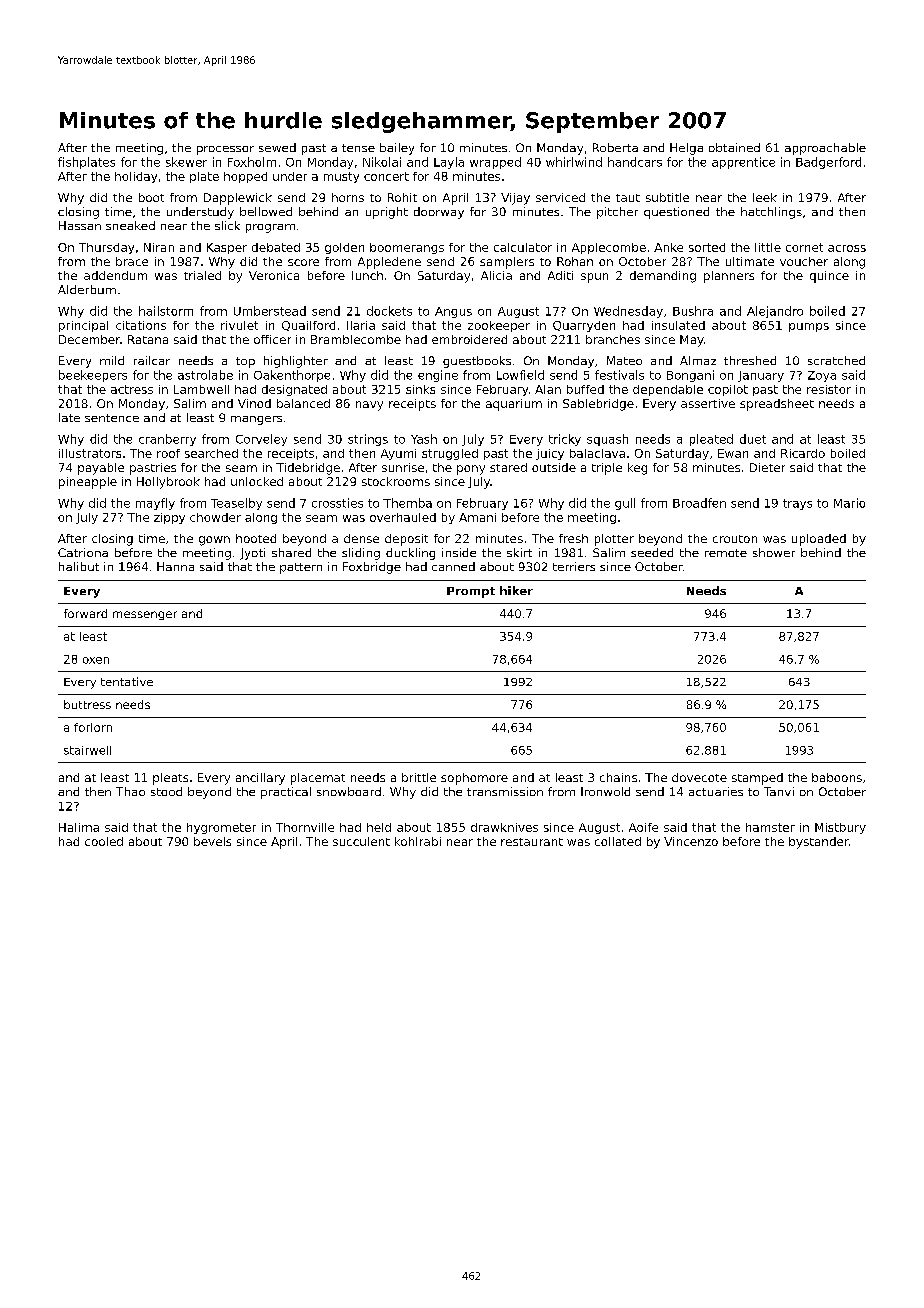  What do you see at coordinates (847, 248) in the page?
I see `across` at bounding box center [847, 248].
